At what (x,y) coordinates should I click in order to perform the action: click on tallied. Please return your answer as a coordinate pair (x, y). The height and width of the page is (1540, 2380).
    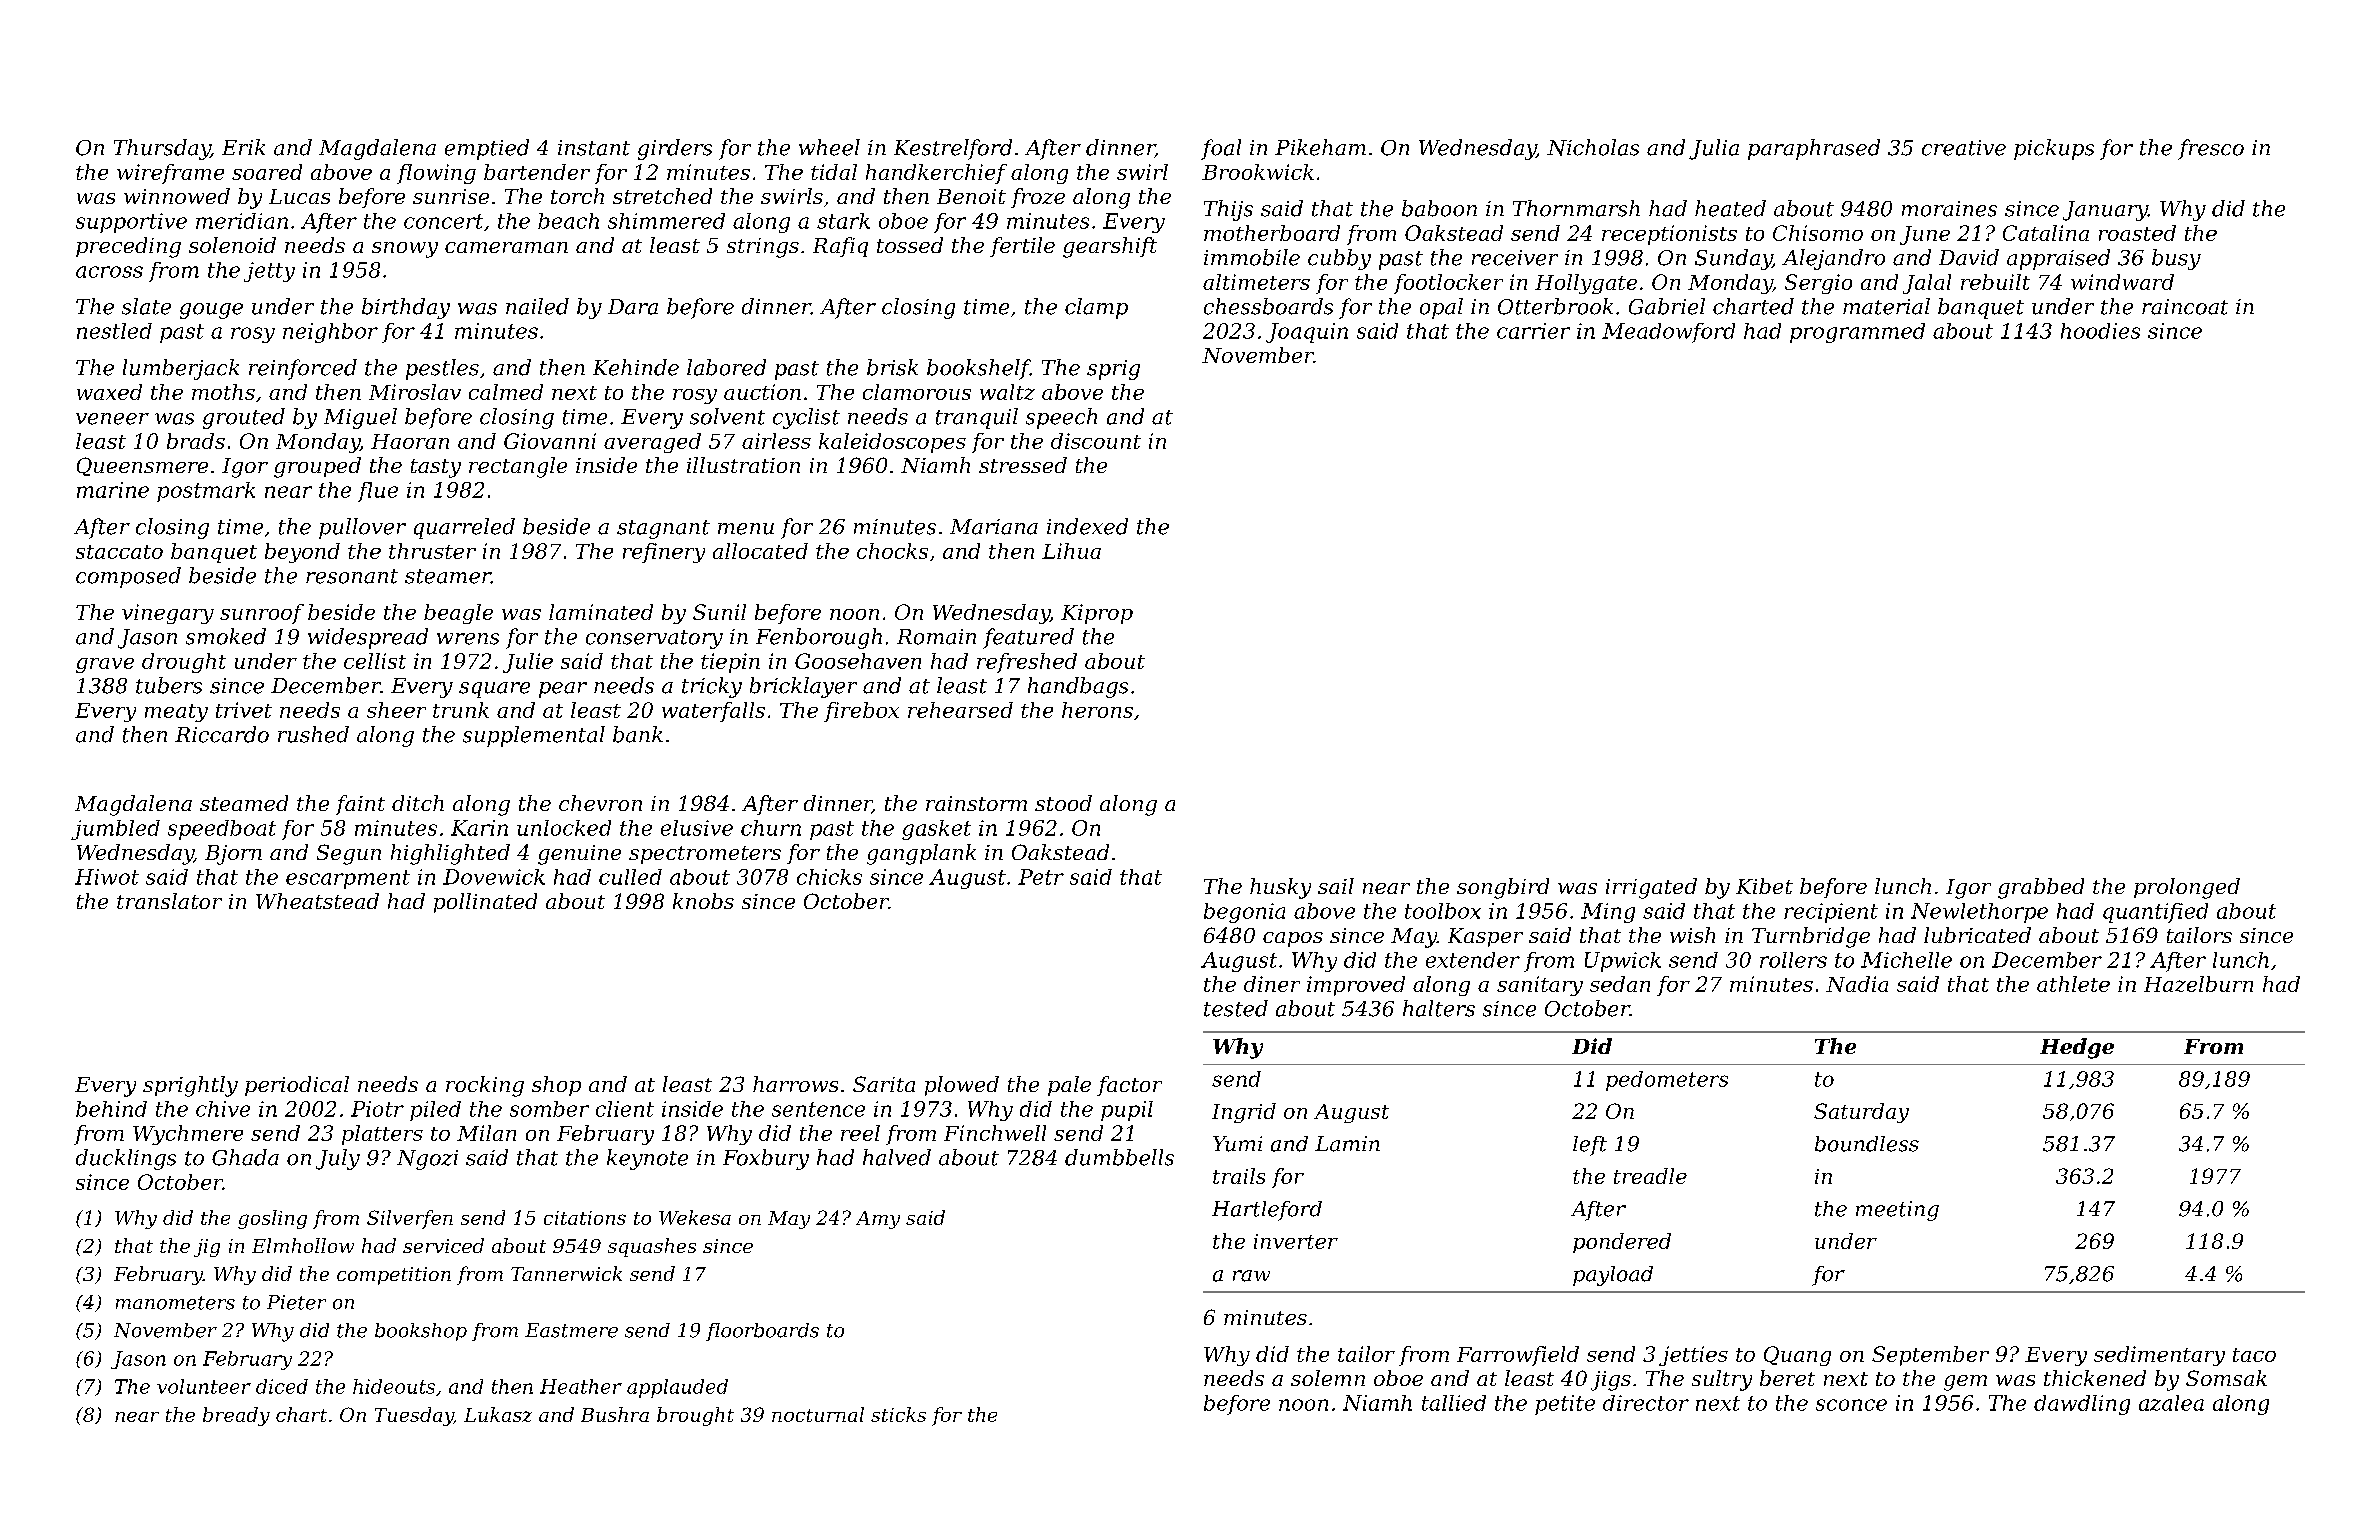
    Looking at the image, I should click on (1454, 1403).
